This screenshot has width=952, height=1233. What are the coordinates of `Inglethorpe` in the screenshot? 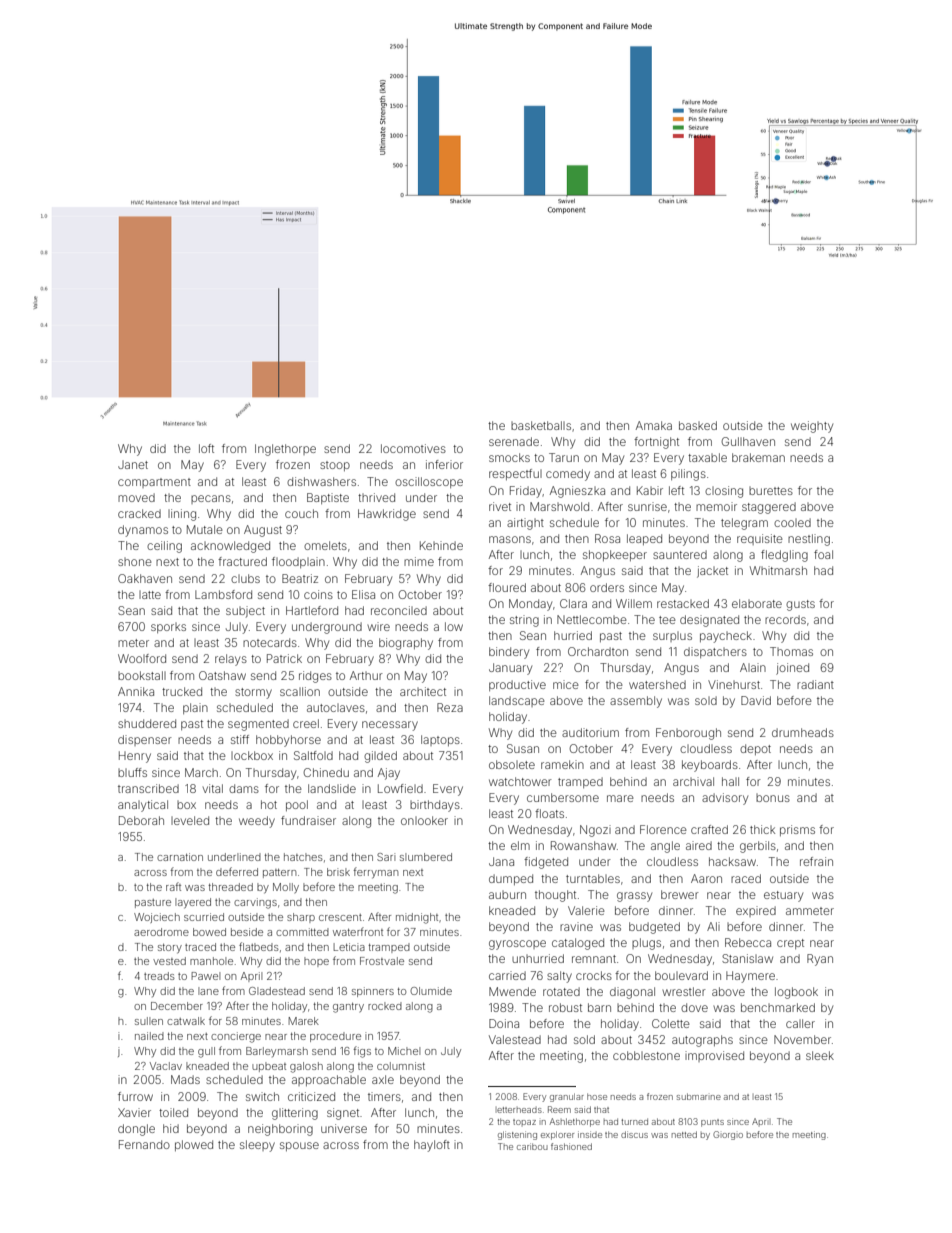 It's located at (285, 450).
